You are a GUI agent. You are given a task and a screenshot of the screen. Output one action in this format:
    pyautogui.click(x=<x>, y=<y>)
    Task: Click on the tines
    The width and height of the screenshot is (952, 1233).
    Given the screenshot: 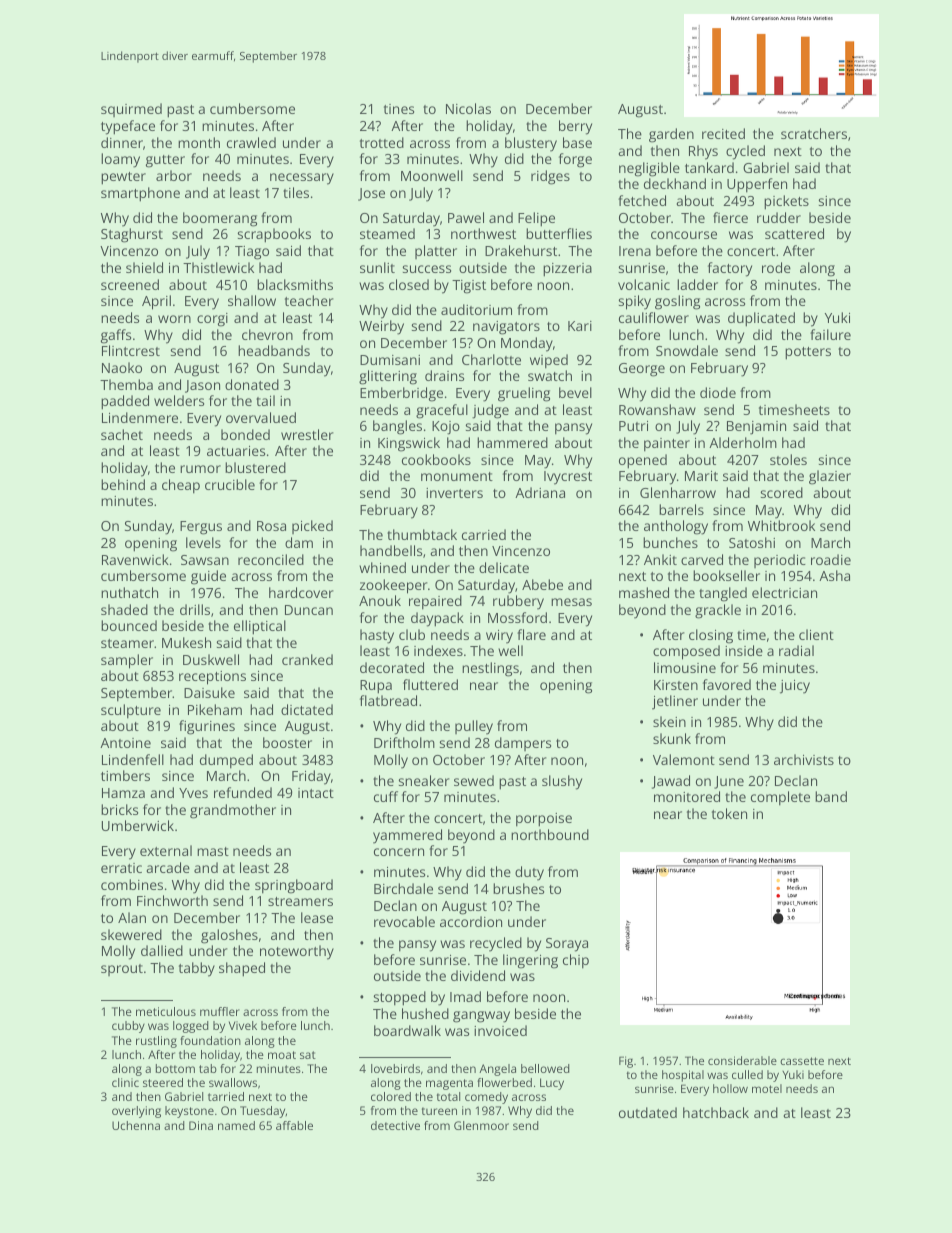 What is the action you would take?
    pyautogui.click(x=399, y=109)
